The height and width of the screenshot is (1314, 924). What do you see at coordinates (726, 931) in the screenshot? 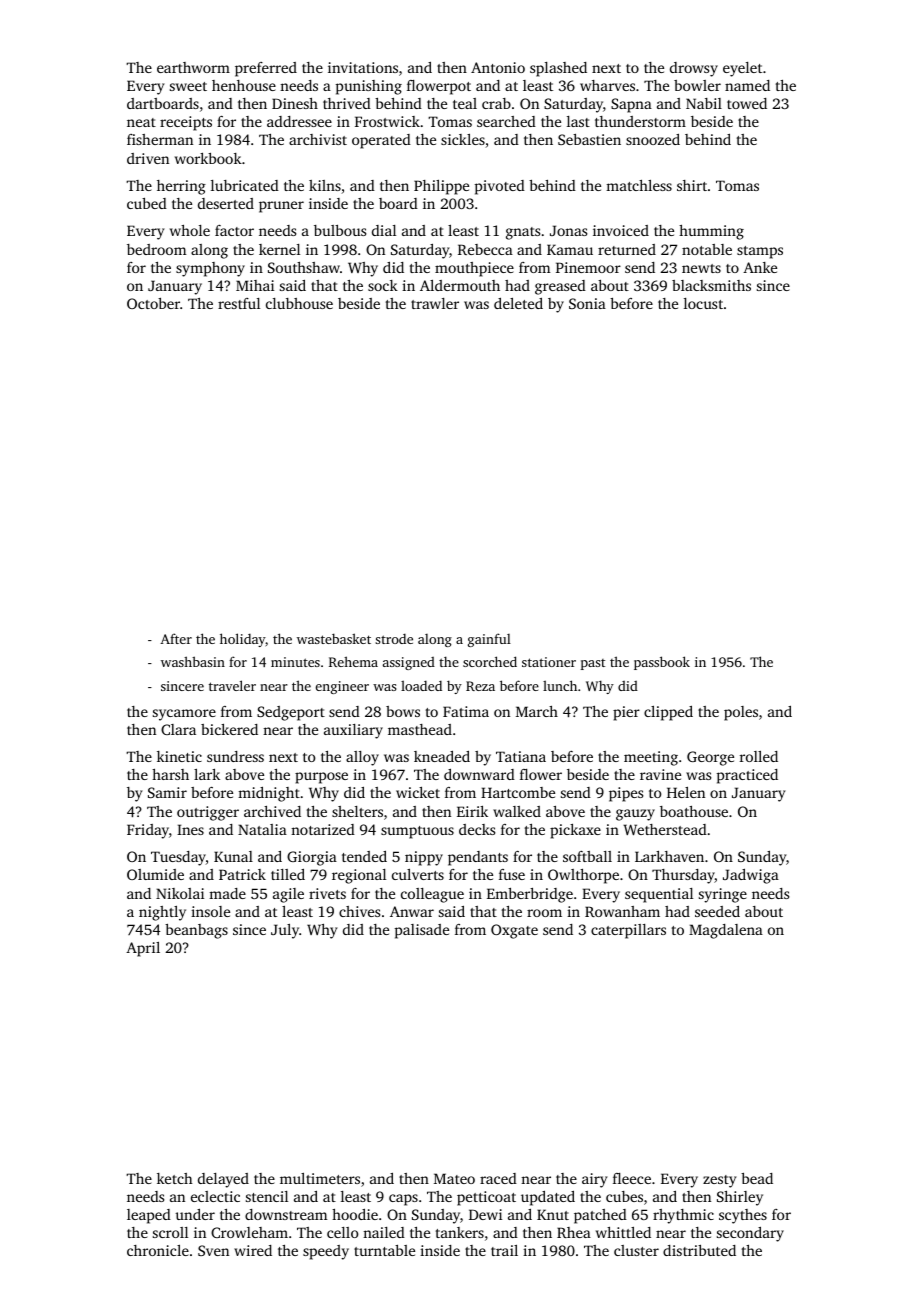
I see `Magdalena` at bounding box center [726, 931].
